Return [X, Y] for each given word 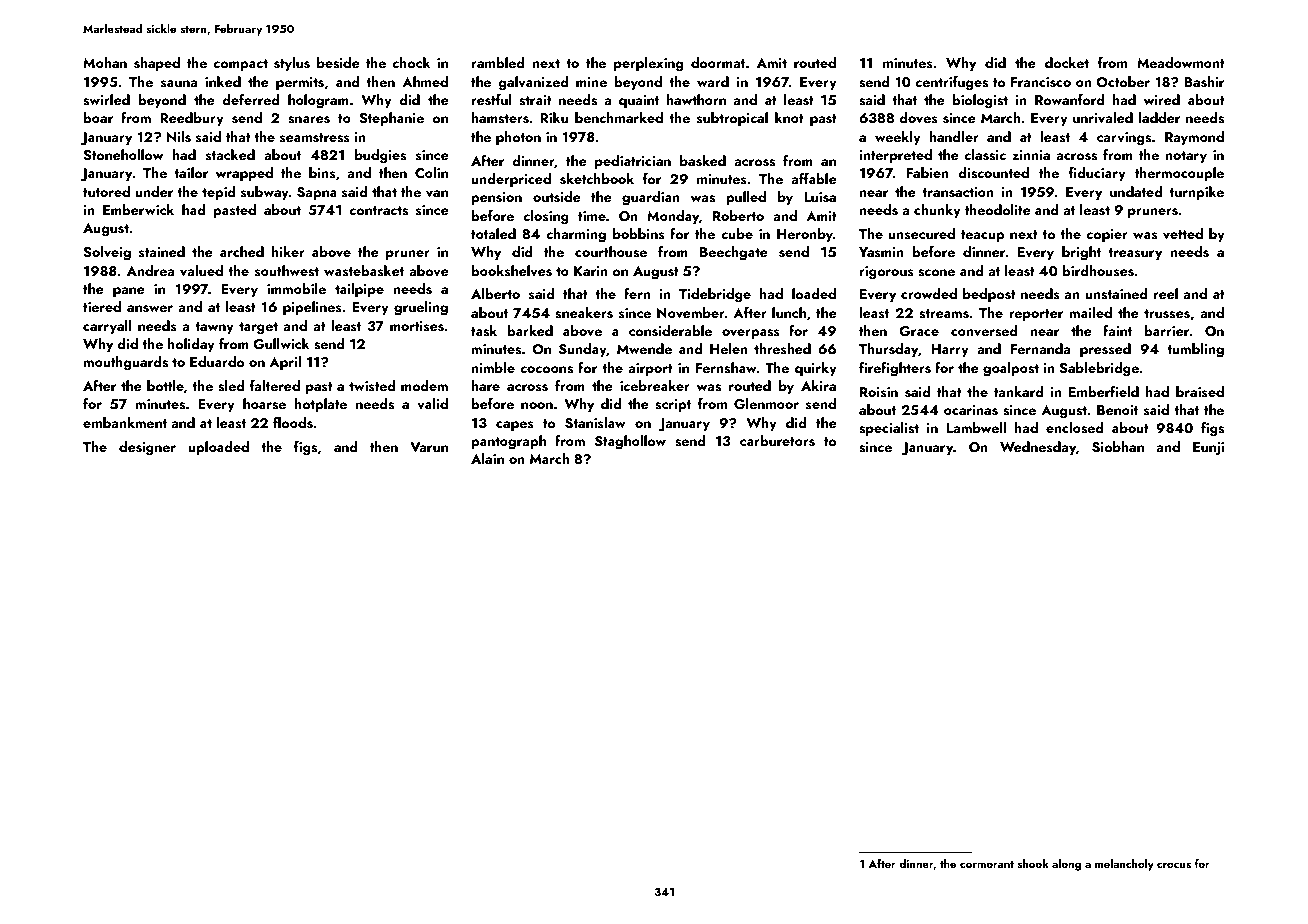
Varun [429, 447]
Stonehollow [123, 155]
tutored [106, 191]
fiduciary [1097, 174]
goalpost [1011, 369]
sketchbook [597, 179]
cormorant [987, 864]
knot [789, 117]
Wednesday [1038, 448]
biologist [980, 101]
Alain [487, 458]
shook [1033, 863]
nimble [493, 367]
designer [147, 448]
